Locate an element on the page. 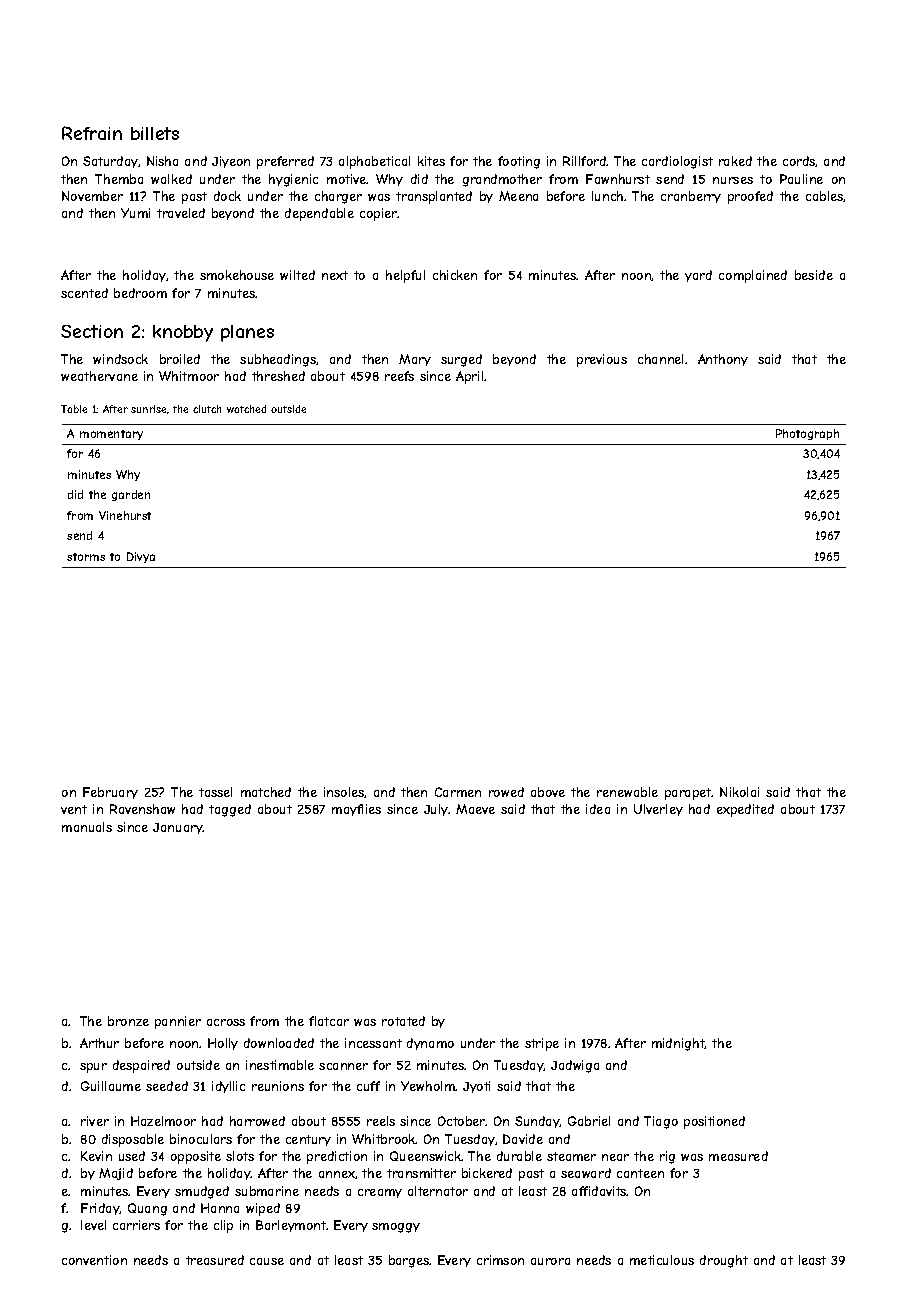 The width and height of the image is (908, 1316). beside is located at coordinates (814, 275).
